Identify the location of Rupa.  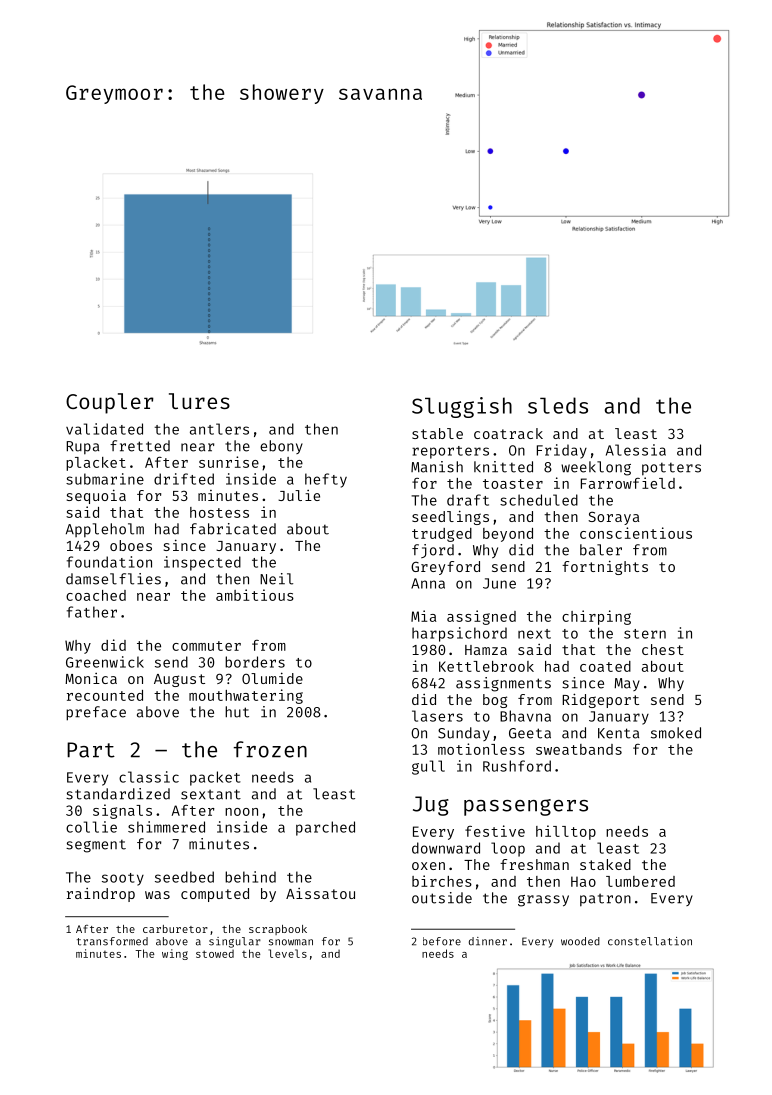
(82, 448).
